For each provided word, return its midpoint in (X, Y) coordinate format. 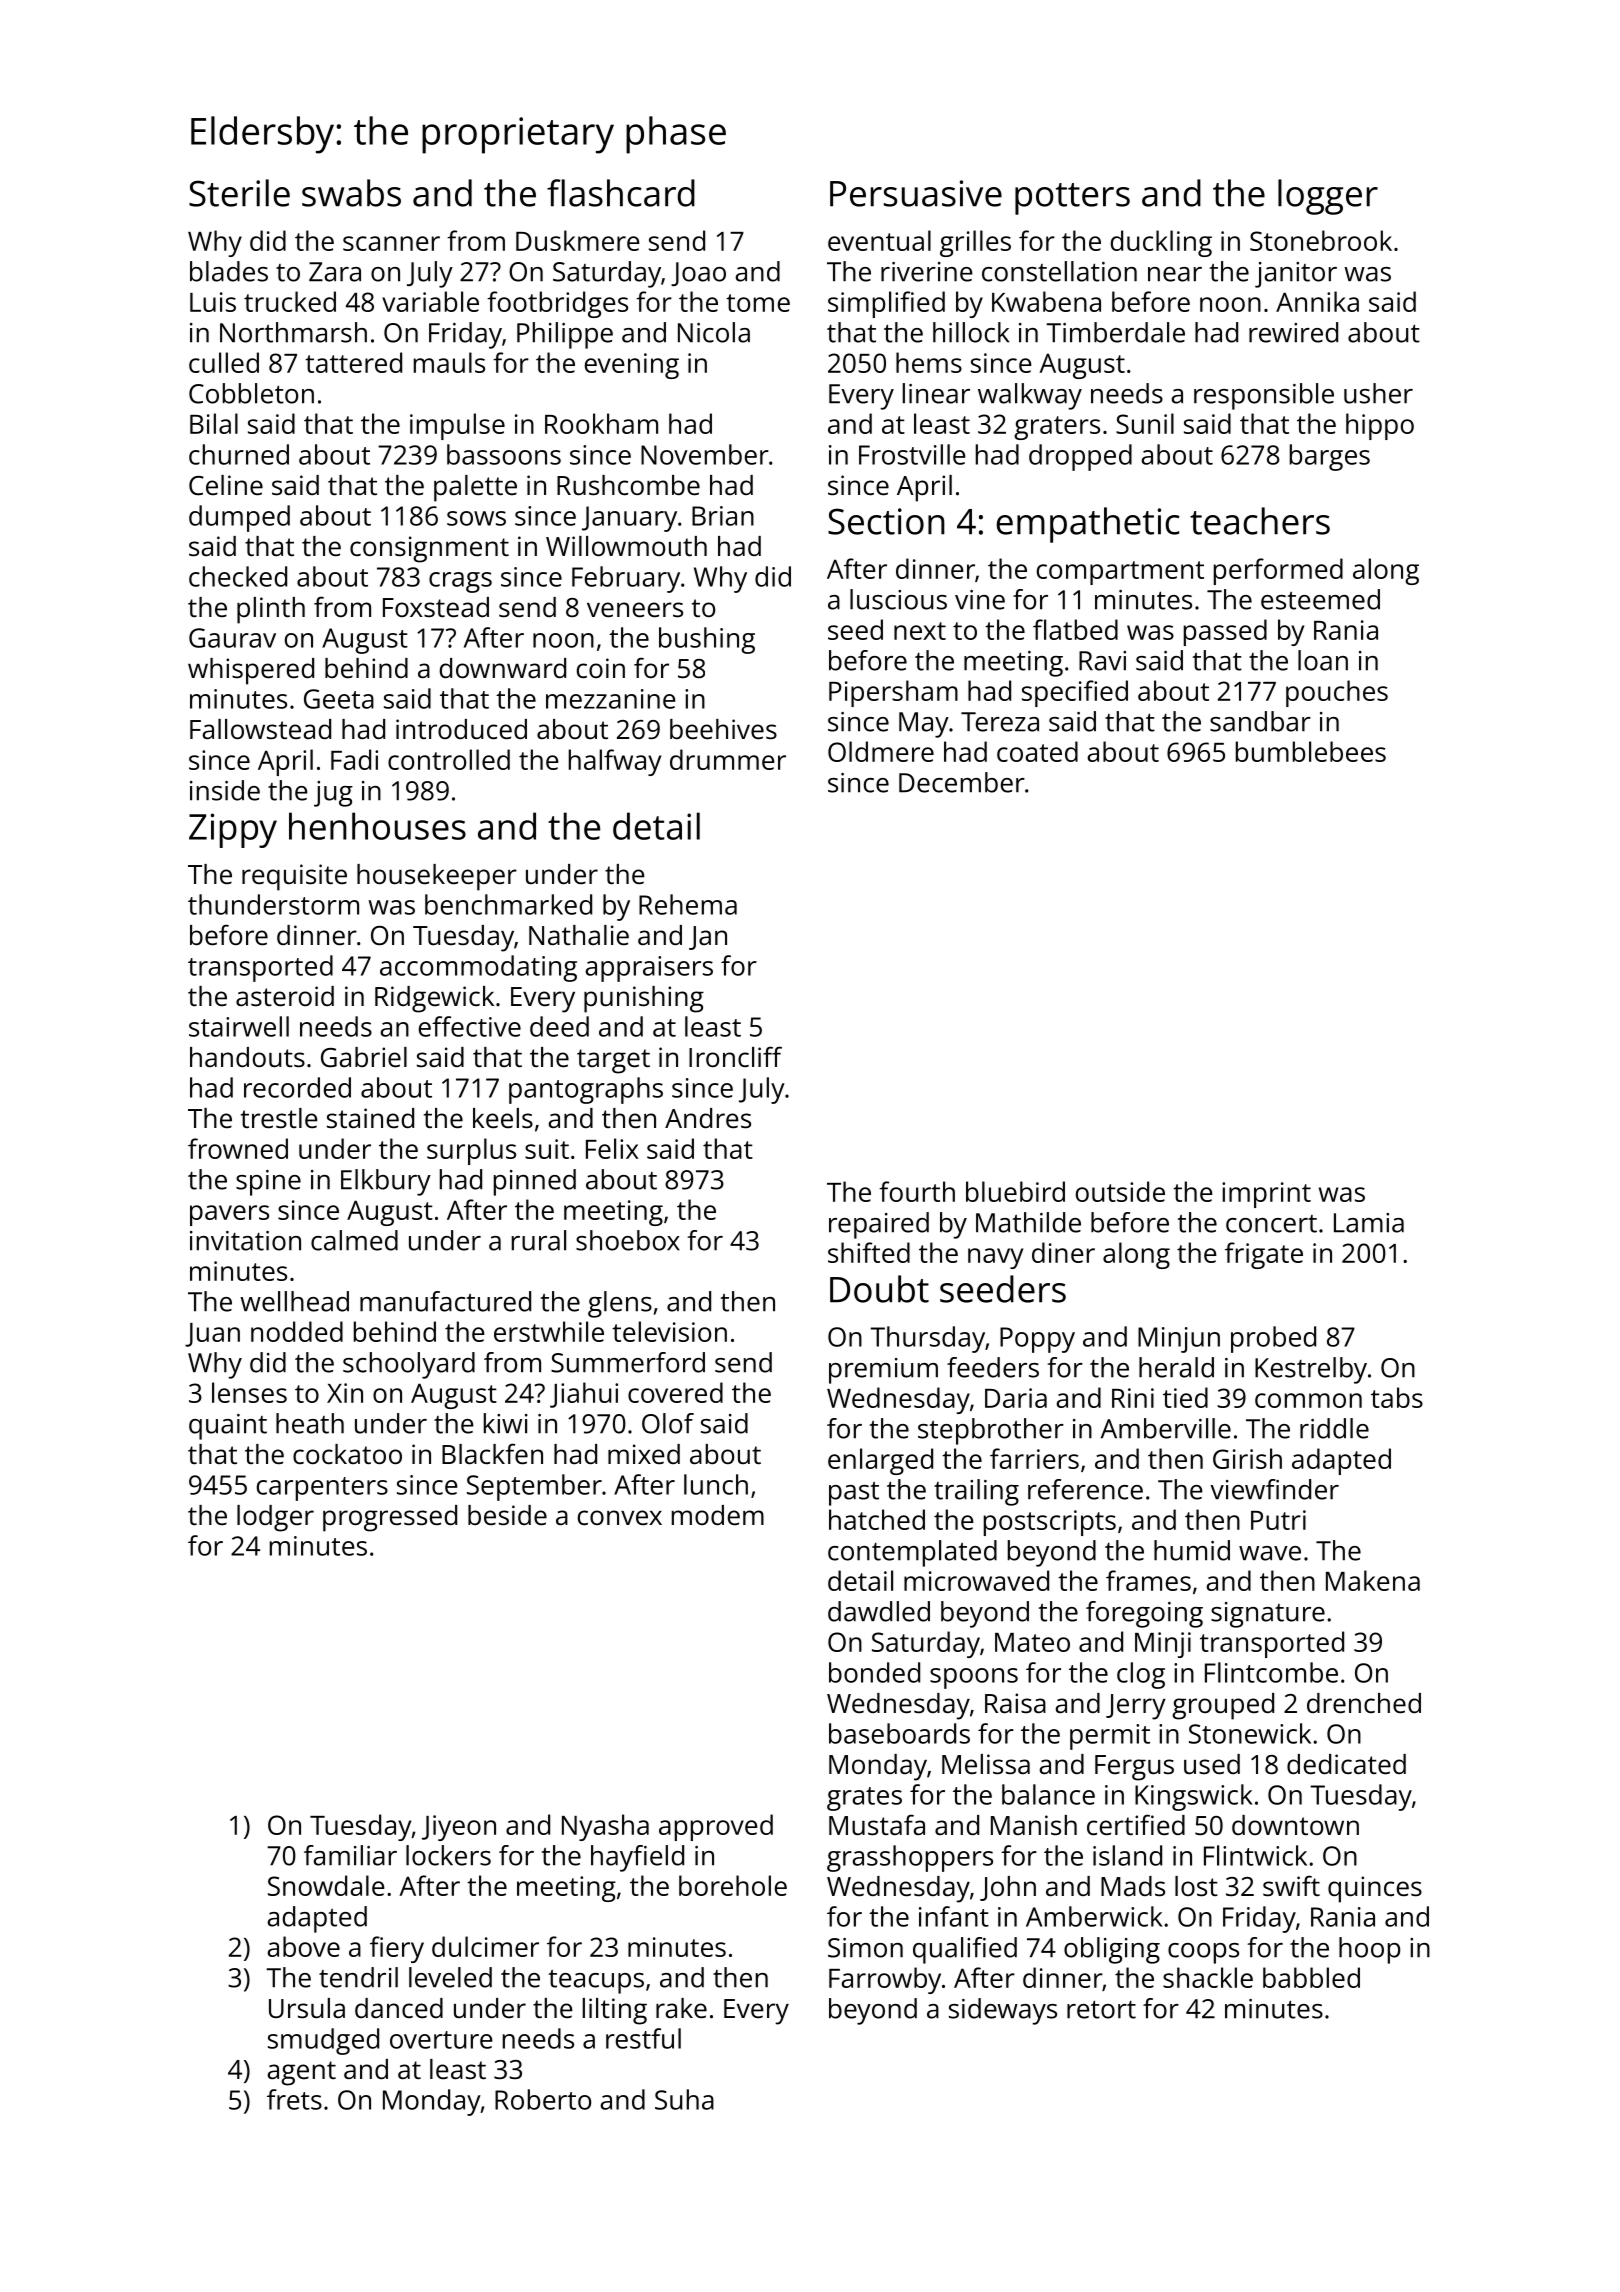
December (962, 782)
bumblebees (1311, 751)
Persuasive (916, 193)
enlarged (880, 1461)
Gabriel (364, 1057)
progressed (390, 1518)
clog (1141, 1675)
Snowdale (326, 1885)
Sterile (239, 193)
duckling (1161, 243)
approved (716, 1827)
